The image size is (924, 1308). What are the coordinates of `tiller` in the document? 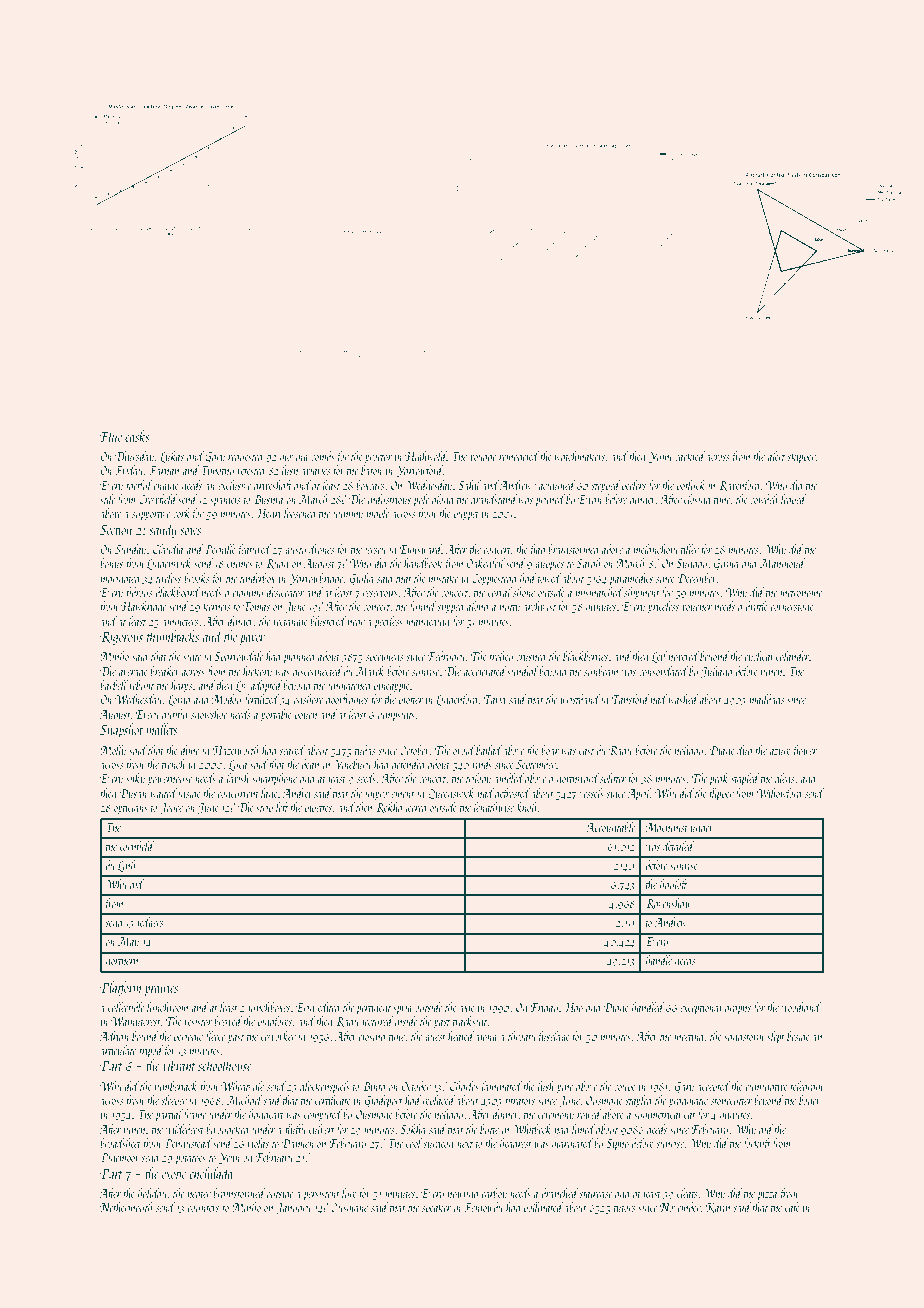 It's located at (690, 549).
